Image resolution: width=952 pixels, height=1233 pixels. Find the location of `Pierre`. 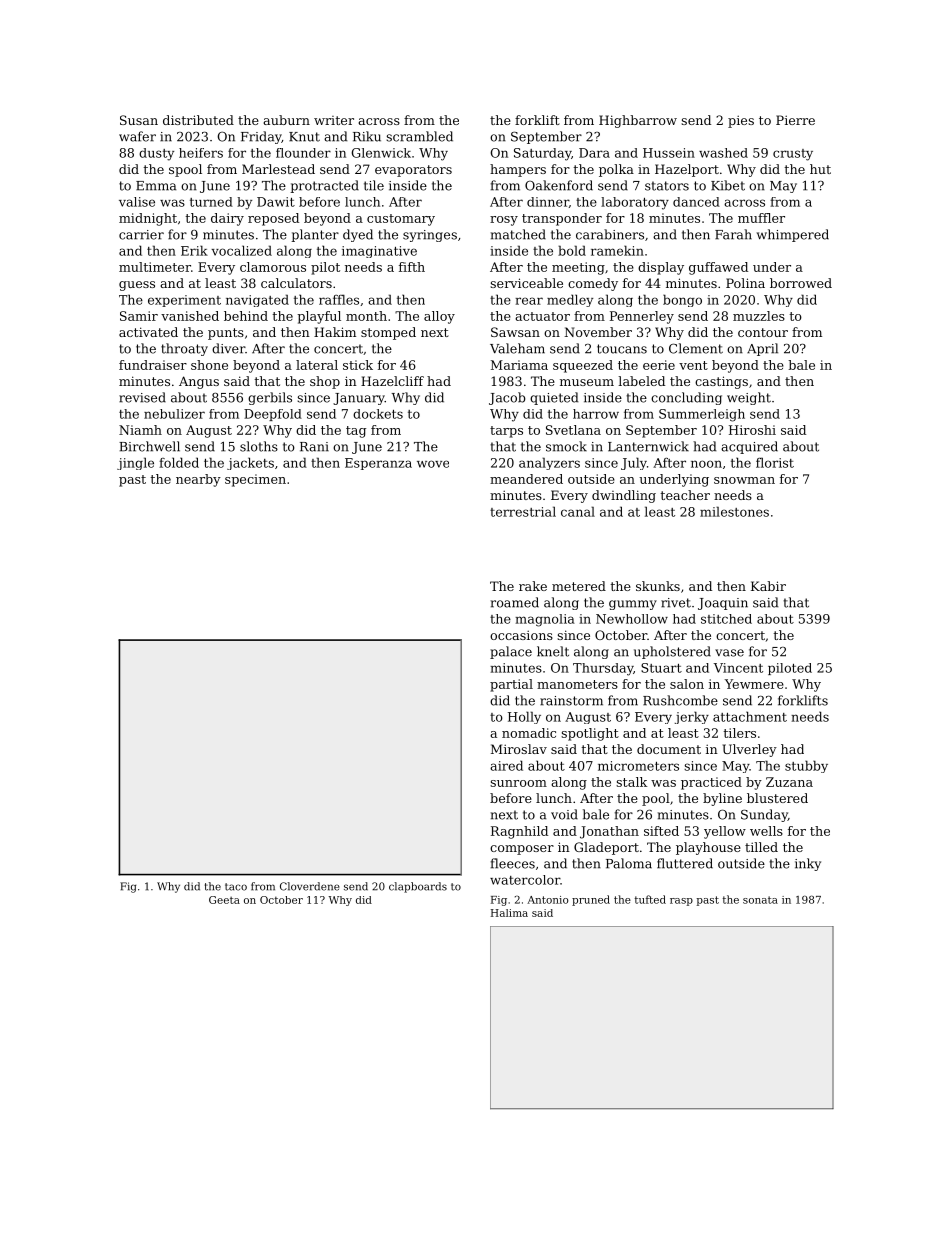

Pierre is located at coordinates (795, 120).
